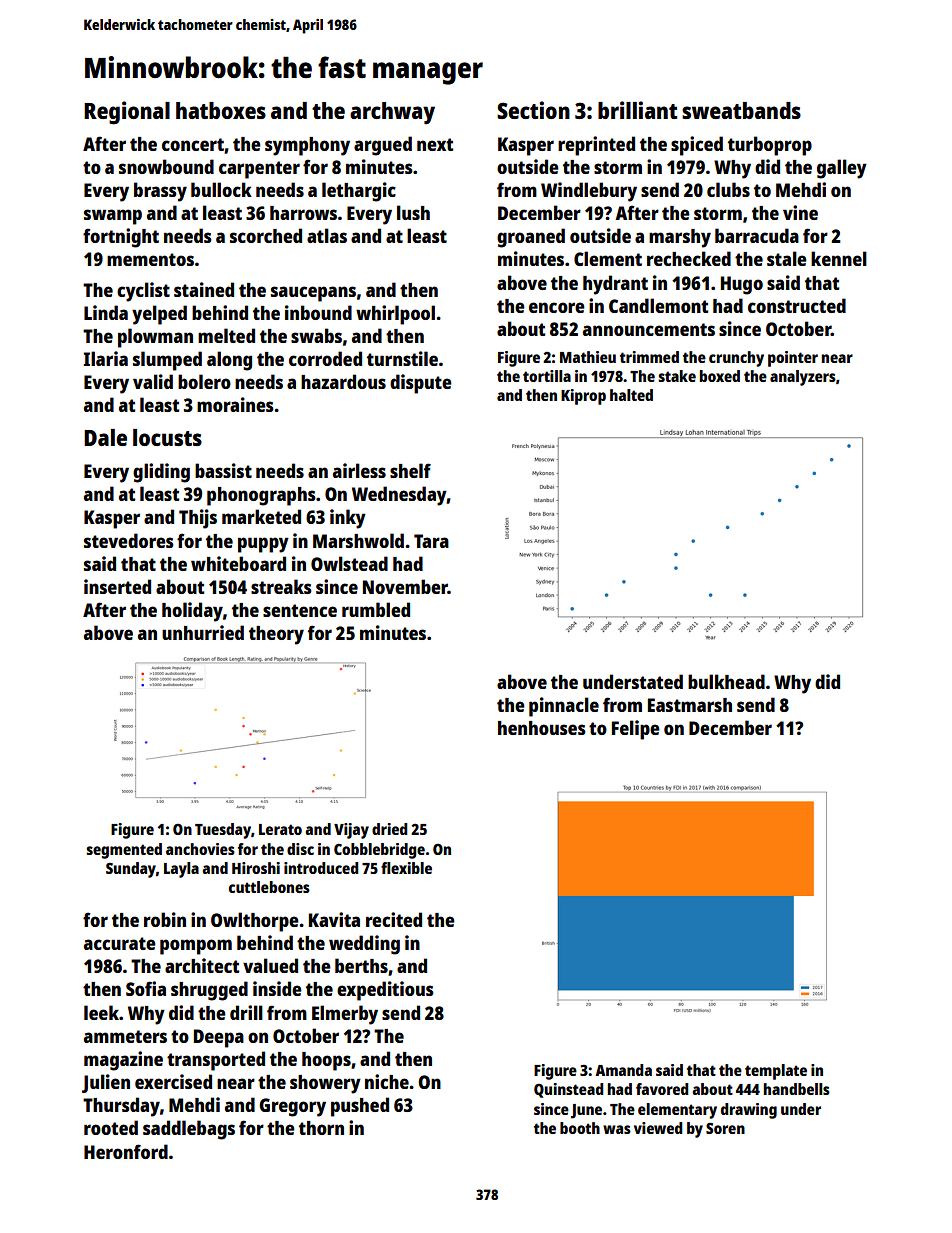  What do you see at coordinates (351, 831) in the screenshot?
I see `Vijay` at bounding box center [351, 831].
